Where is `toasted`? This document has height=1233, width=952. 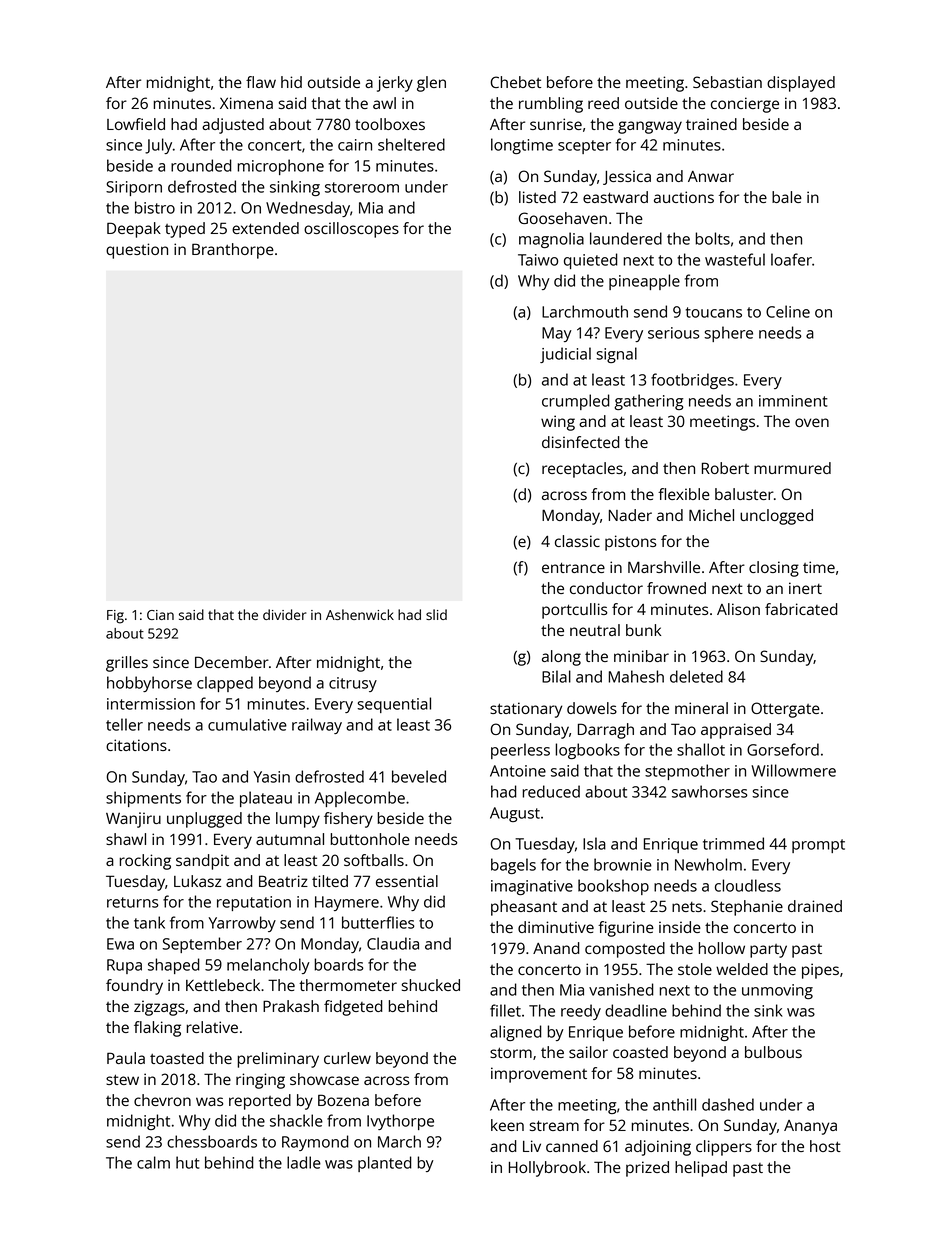 toasted is located at coordinates (177, 1058).
